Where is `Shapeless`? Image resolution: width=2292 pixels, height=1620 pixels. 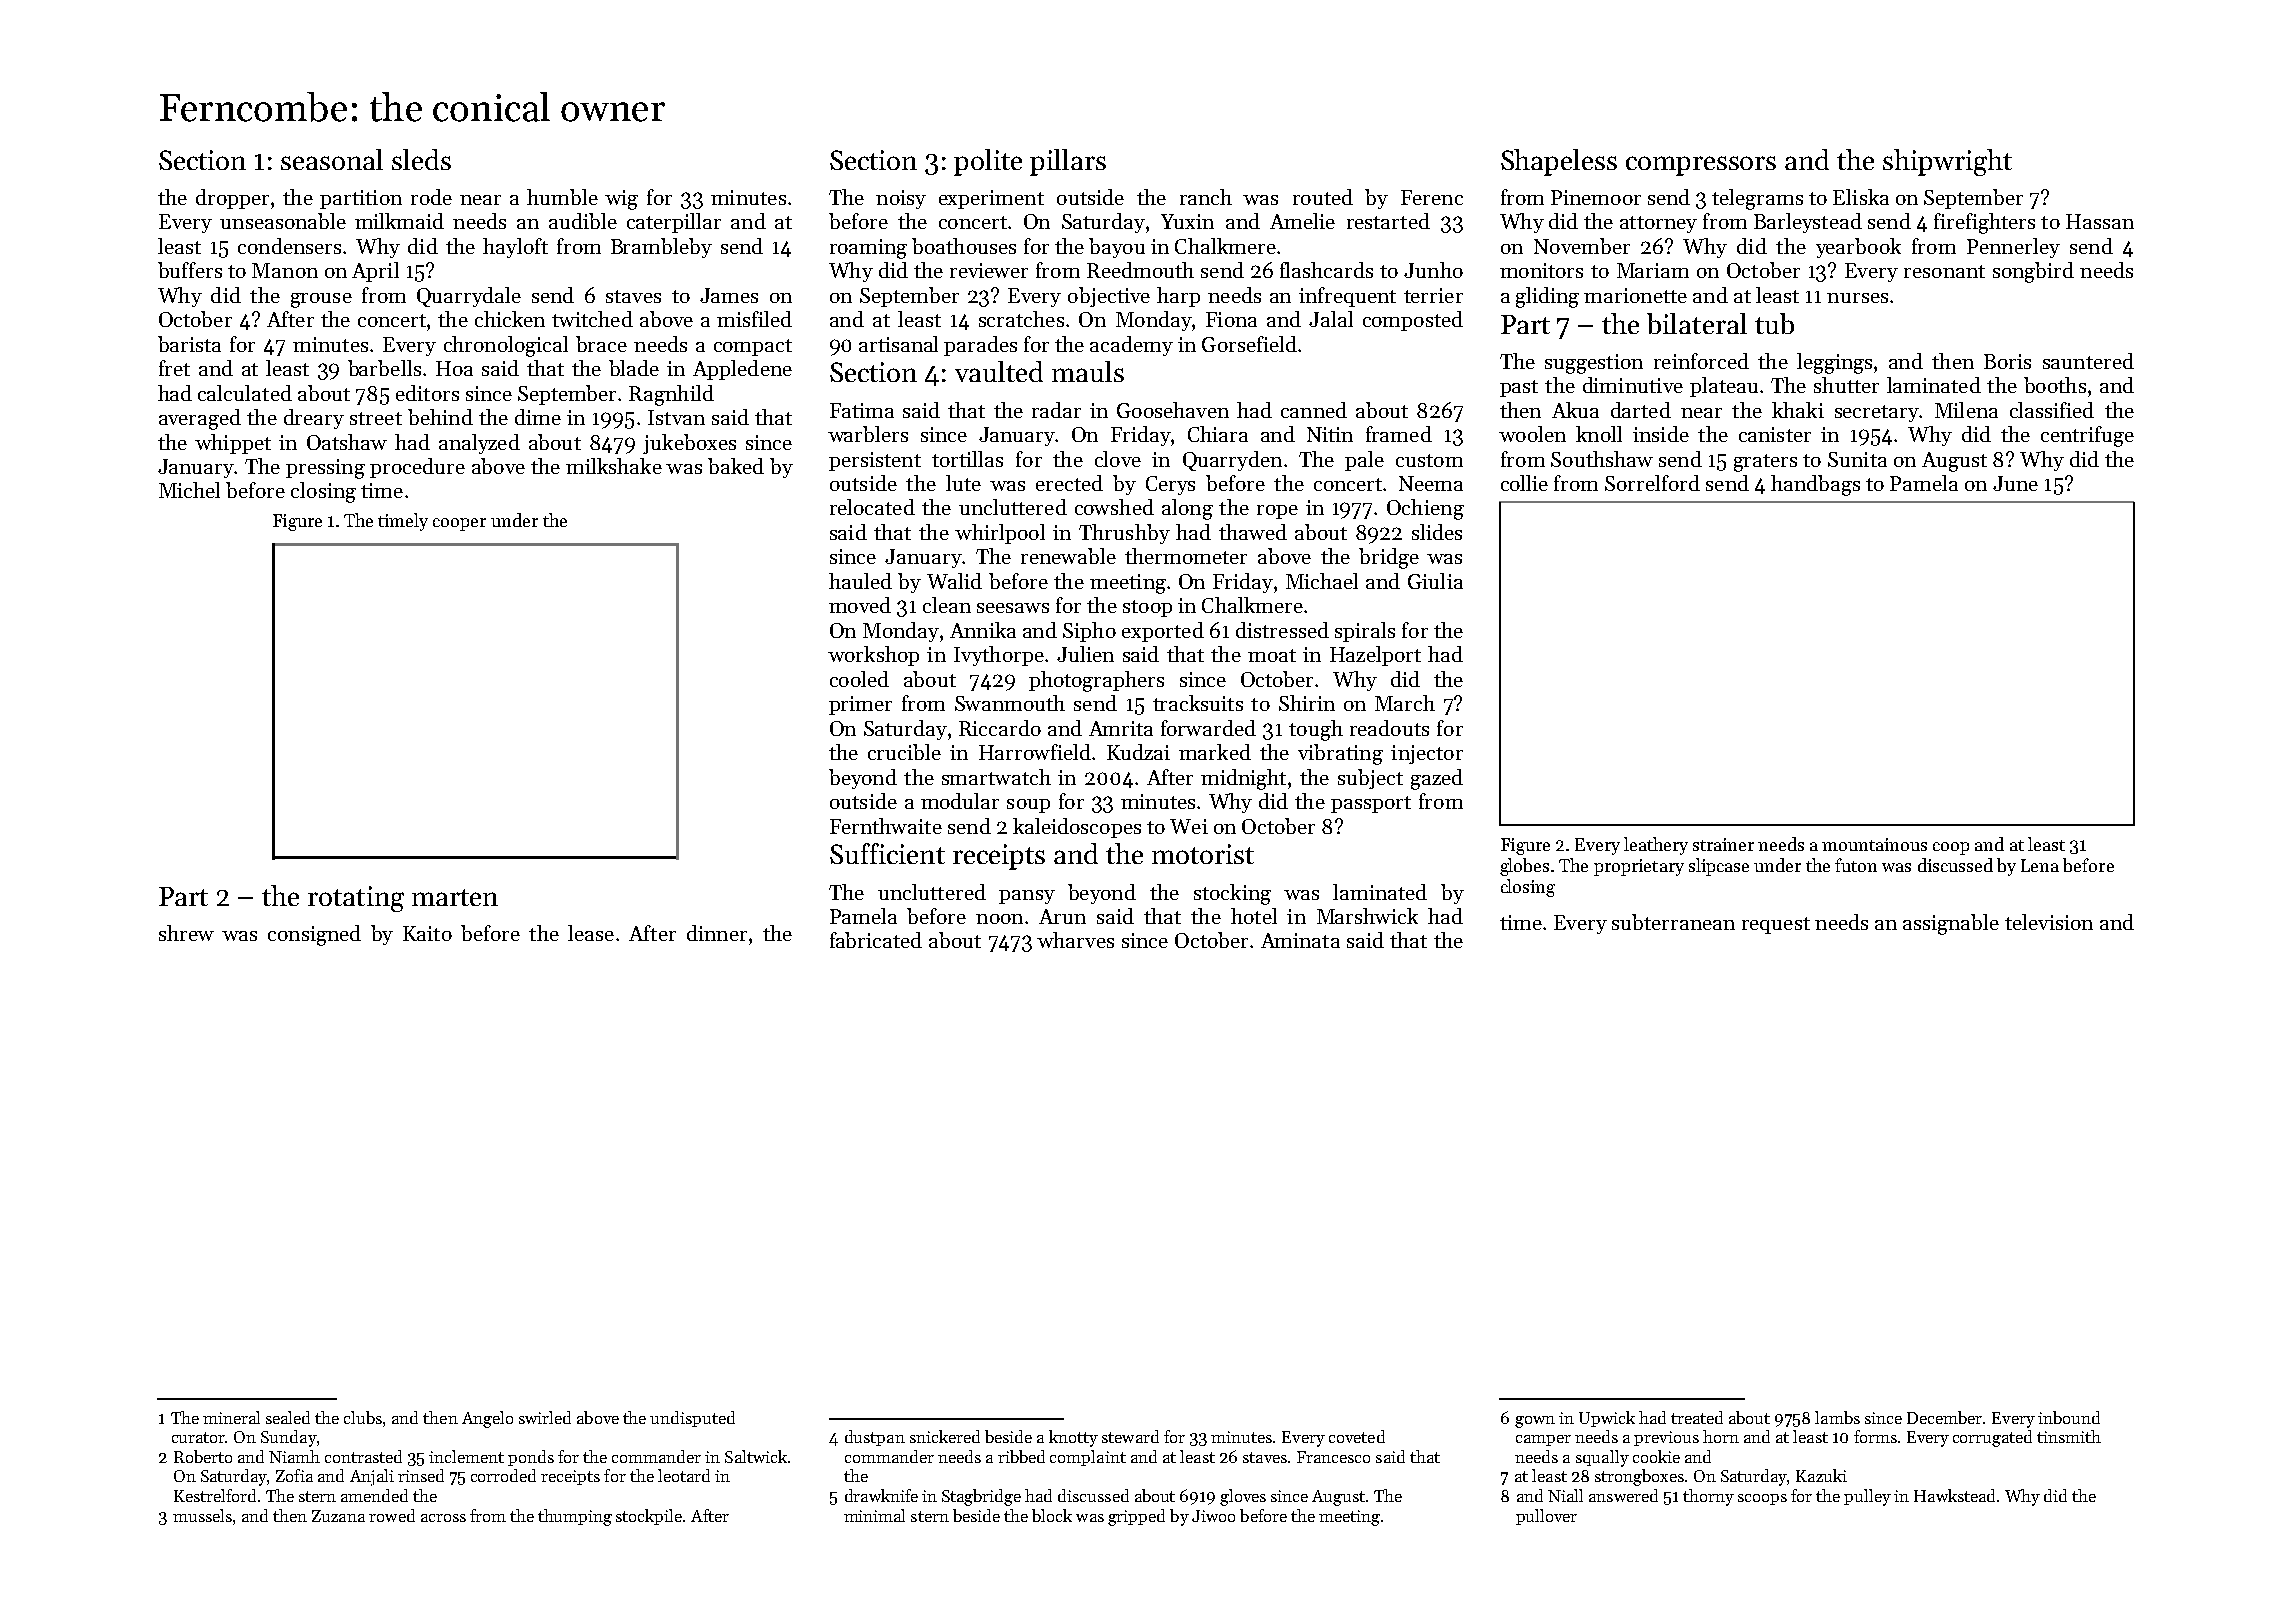
Shapeless is located at coordinates (1559, 162).
